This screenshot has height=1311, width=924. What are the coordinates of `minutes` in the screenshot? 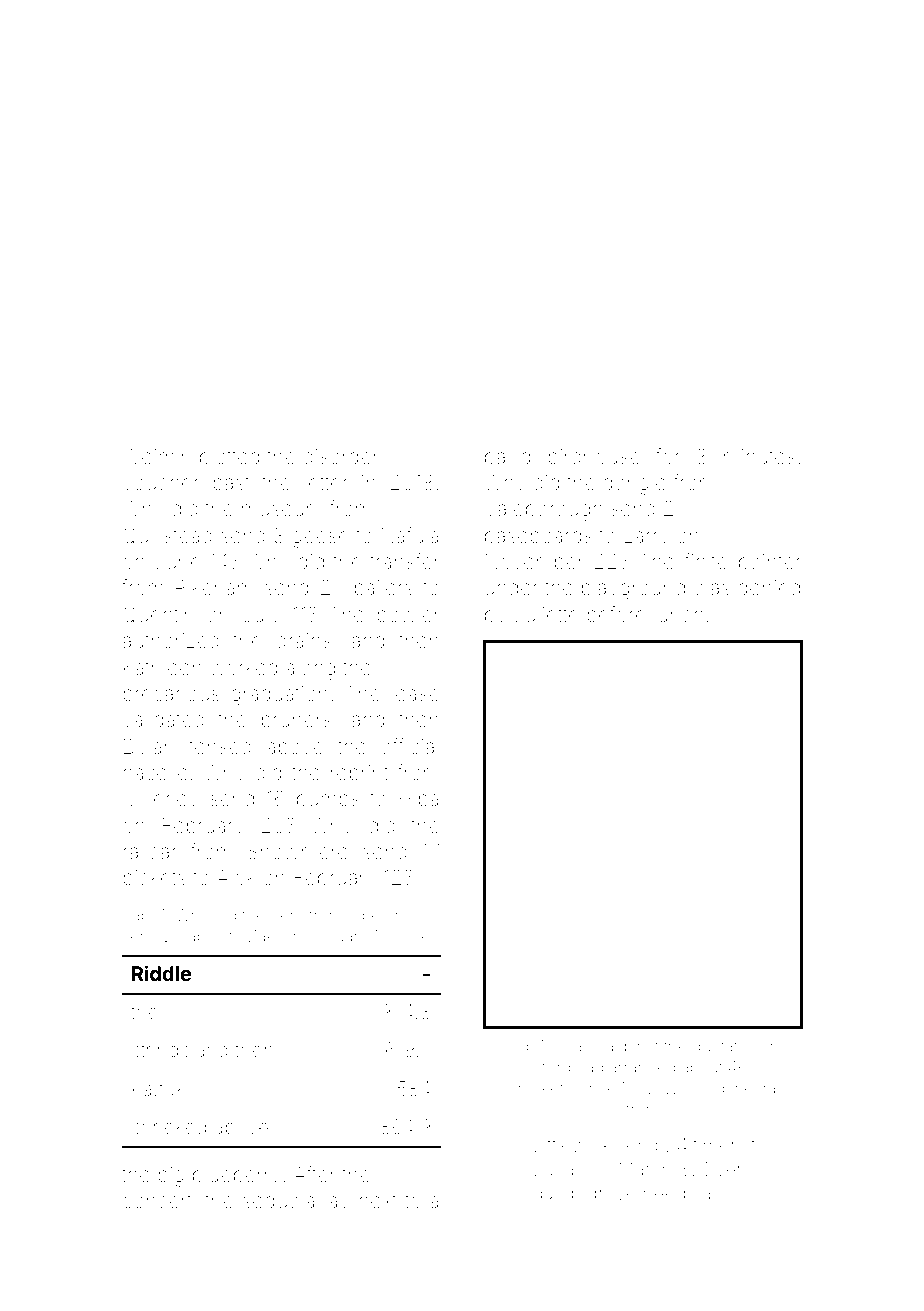 It's located at (759, 456).
